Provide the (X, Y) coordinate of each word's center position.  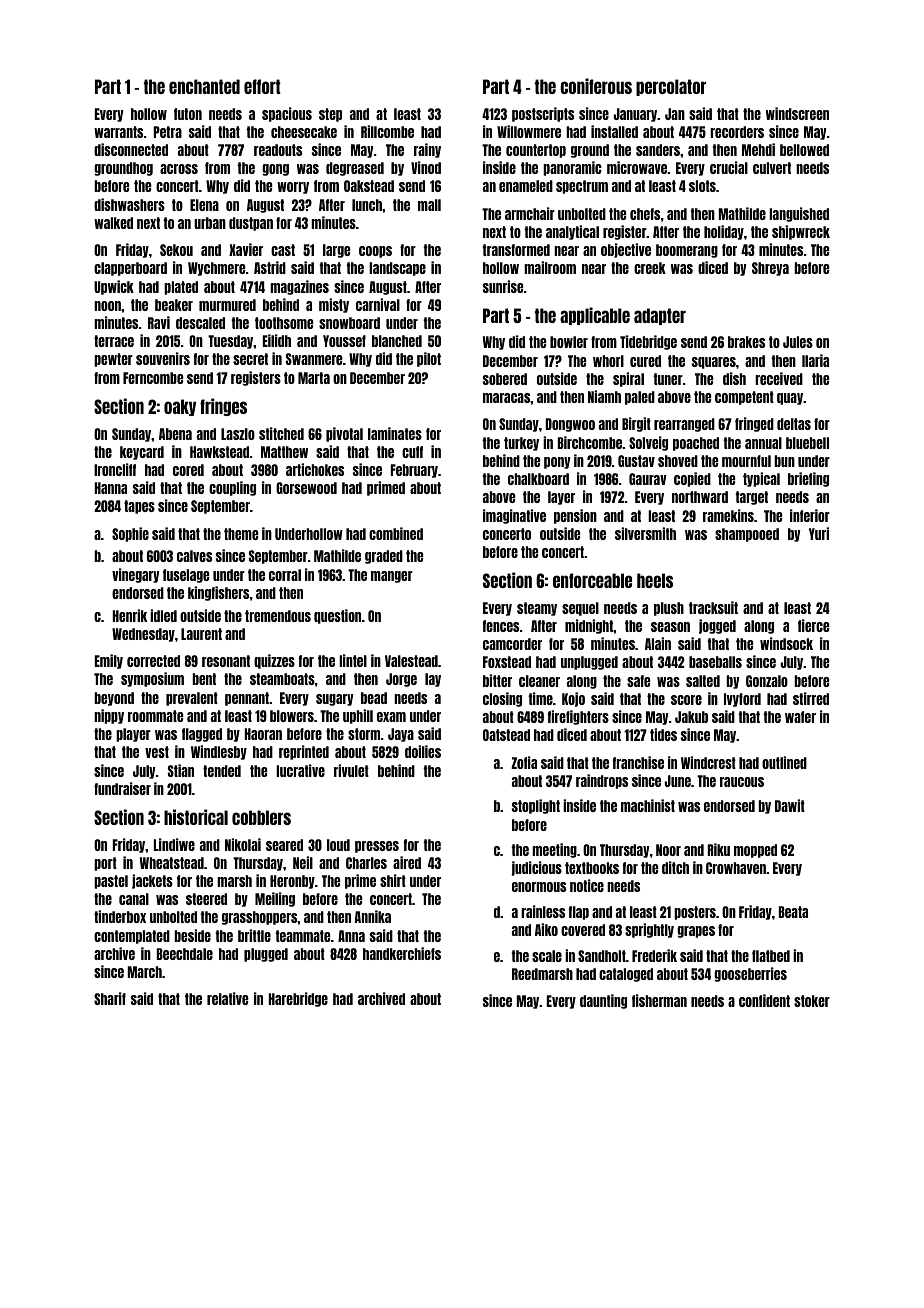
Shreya (770, 269)
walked (113, 223)
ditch (675, 867)
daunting (603, 1001)
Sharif (110, 998)
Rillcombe (387, 131)
